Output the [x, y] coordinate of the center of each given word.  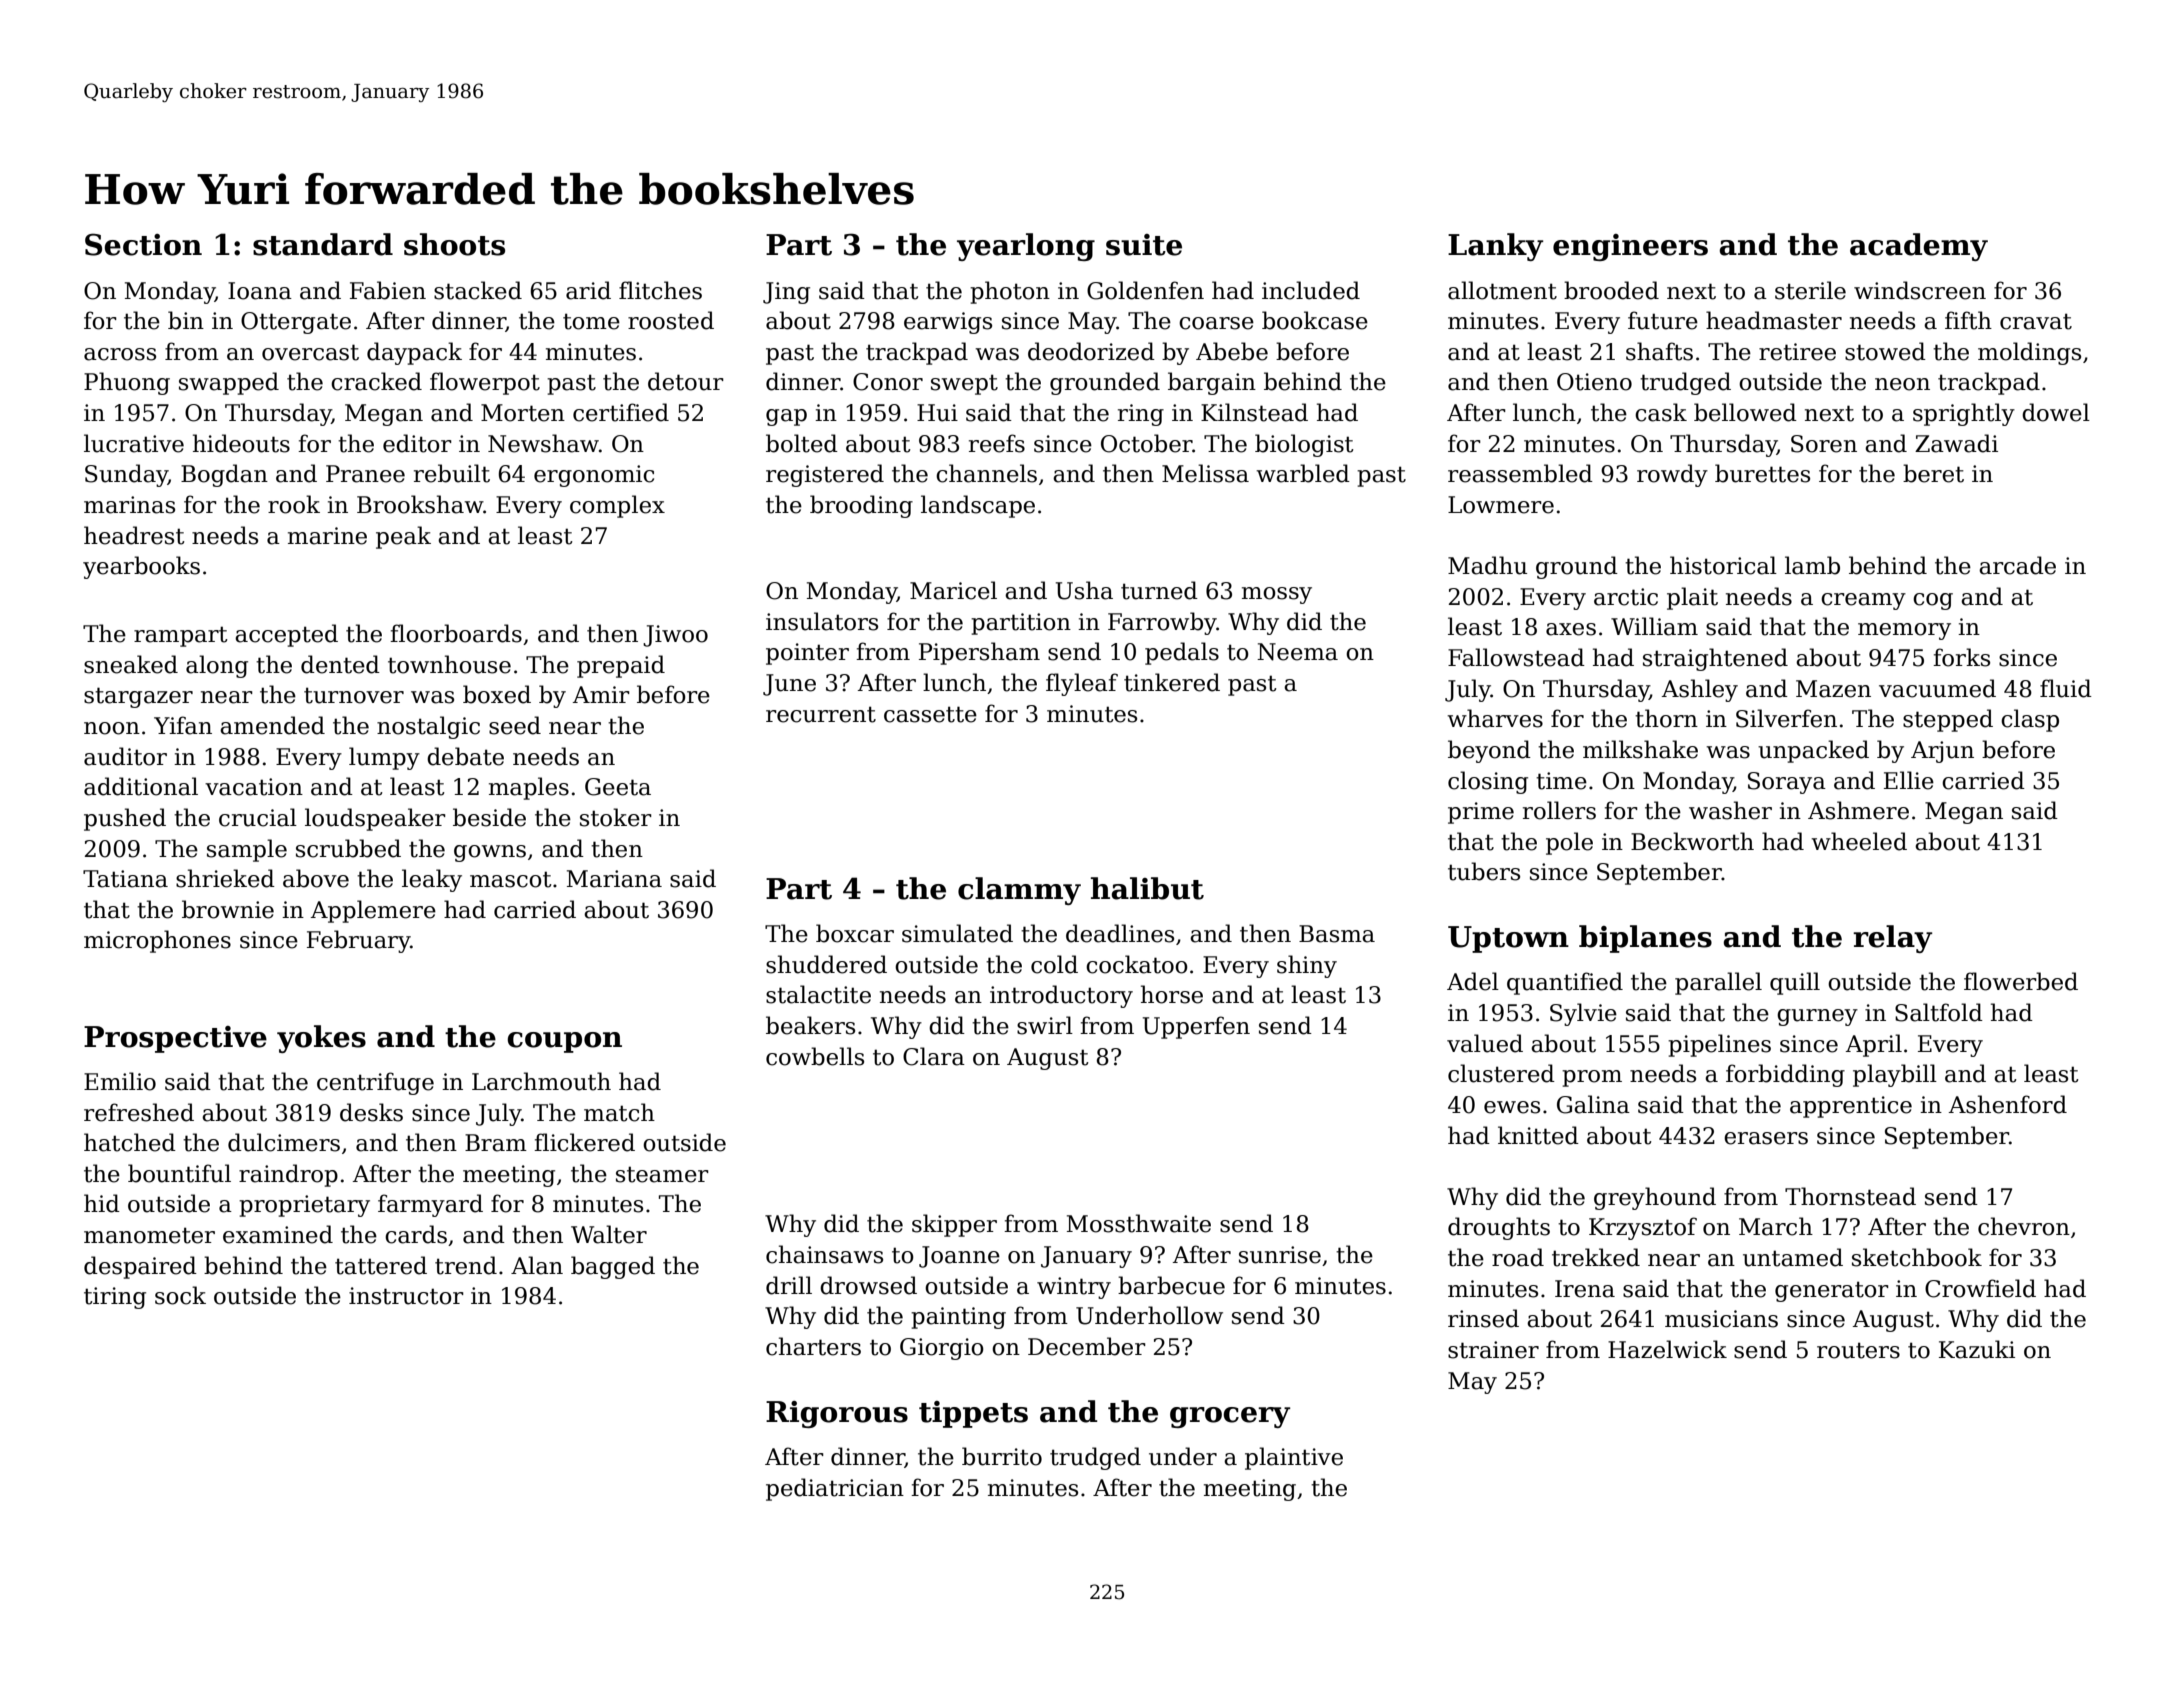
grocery [1230, 1417]
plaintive [1294, 1458]
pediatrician [835, 1489]
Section [143, 244]
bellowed [1745, 412]
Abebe [1232, 351]
